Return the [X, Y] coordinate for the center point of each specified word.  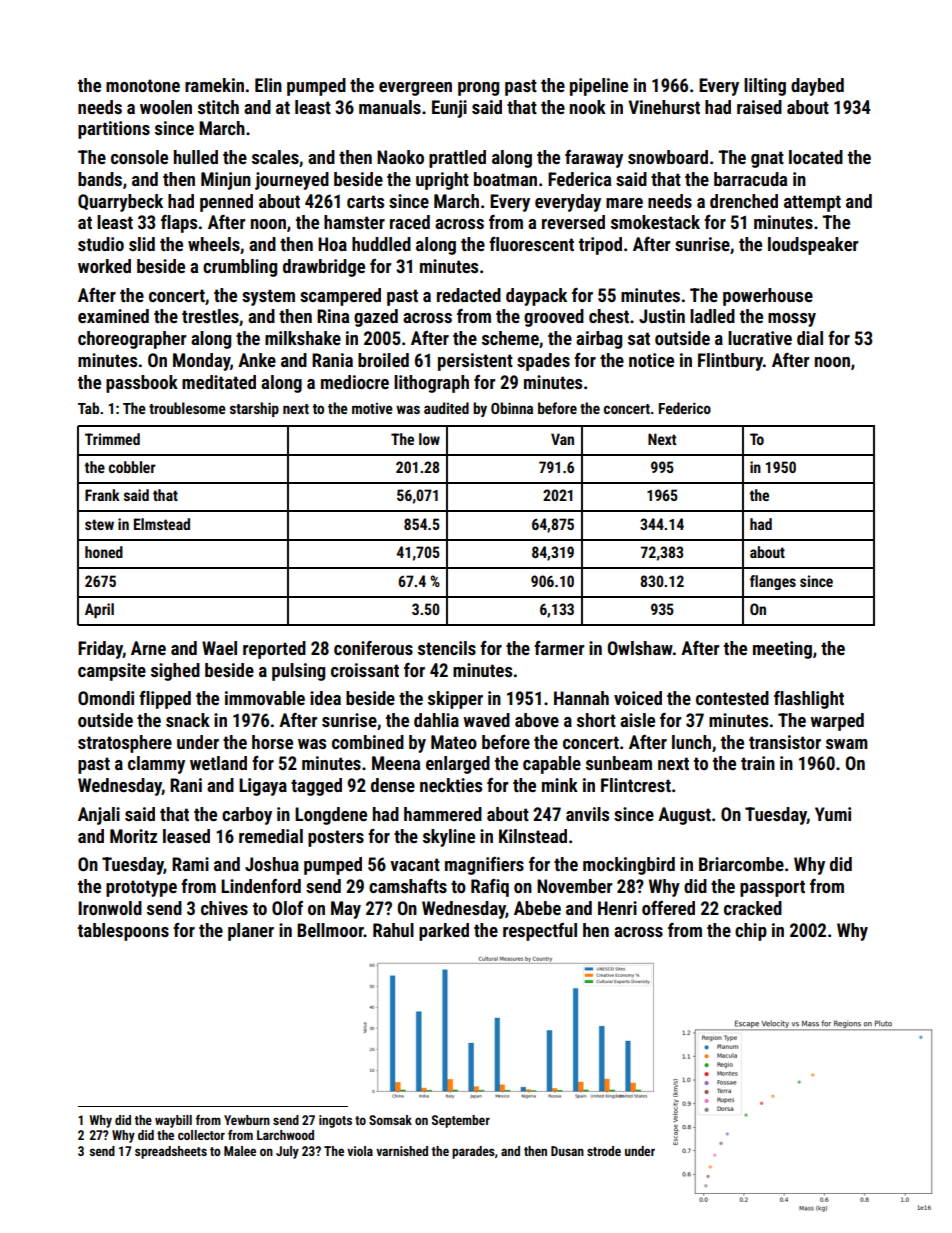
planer [251, 932]
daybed [817, 87]
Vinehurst [664, 107]
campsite [112, 672]
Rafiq [490, 888]
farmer [559, 648]
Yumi [833, 814]
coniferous [373, 648]
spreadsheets [171, 1152]
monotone [143, 85]
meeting [782, 650]
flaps [179, 224]
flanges [773, 582]
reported [274, 650]
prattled [457, 159]
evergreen [415, 89]
